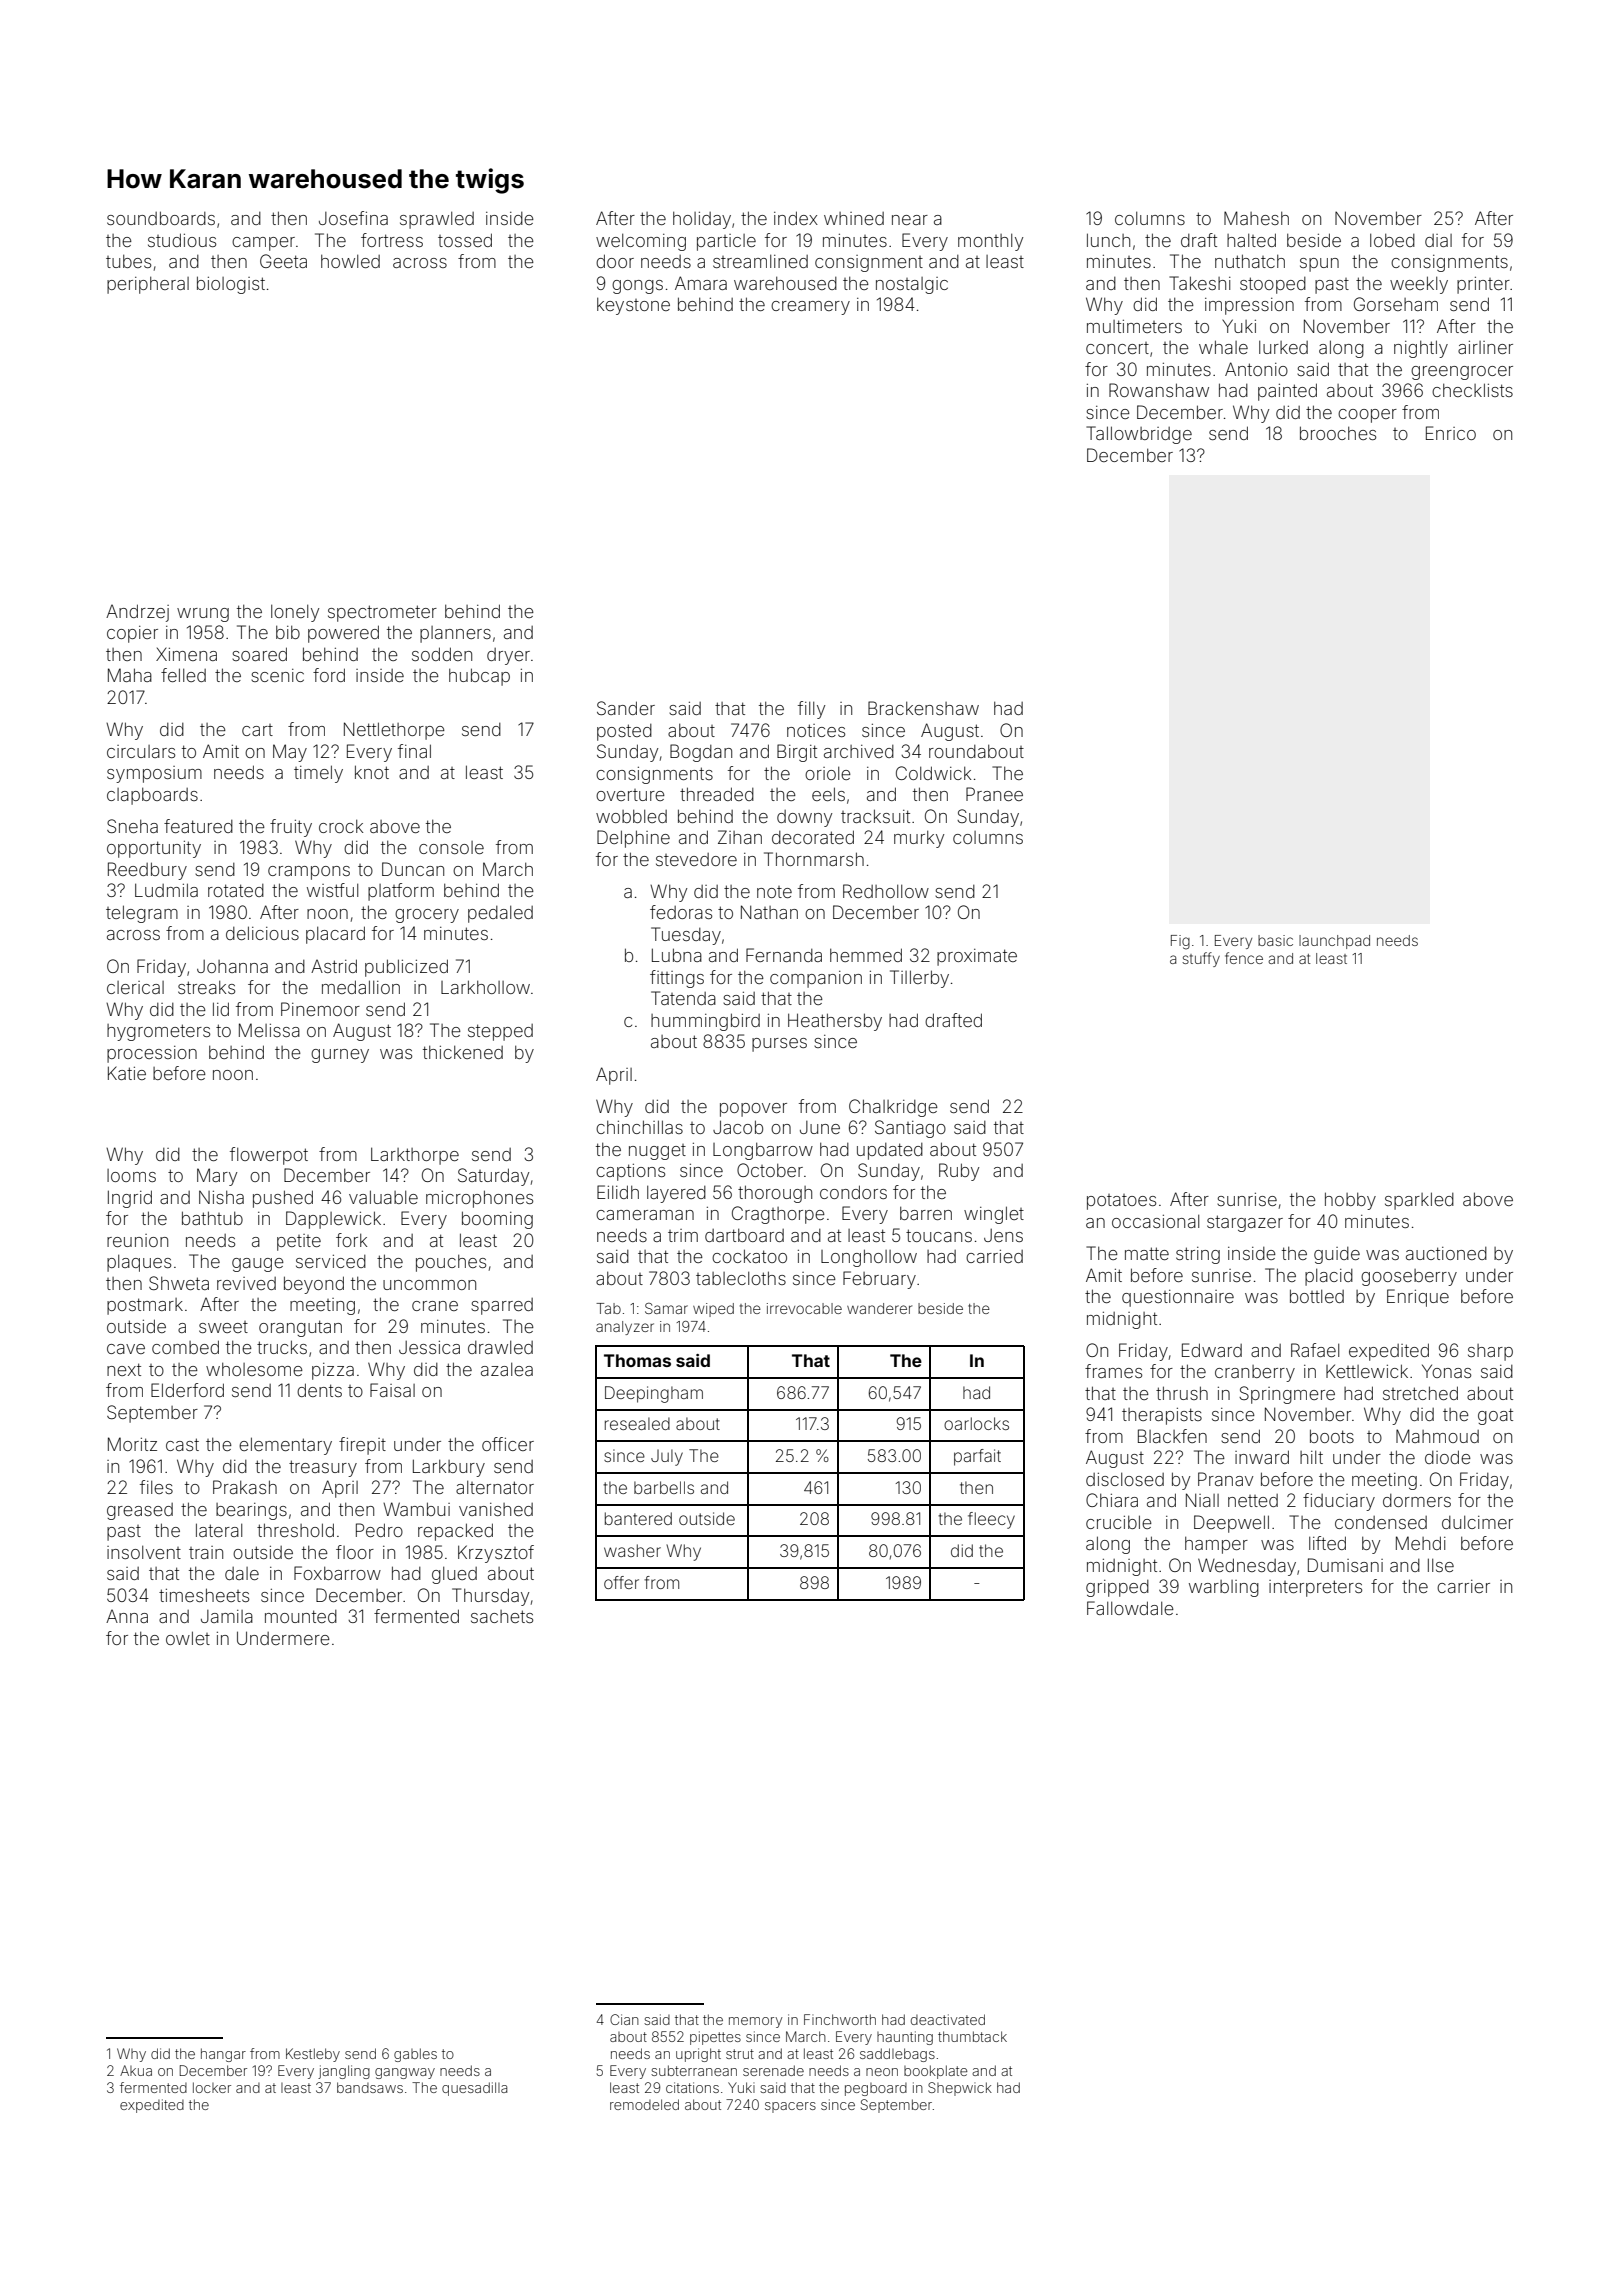 The image size is (1620, 2292). I want to click on telegram, so click(142, 914).
